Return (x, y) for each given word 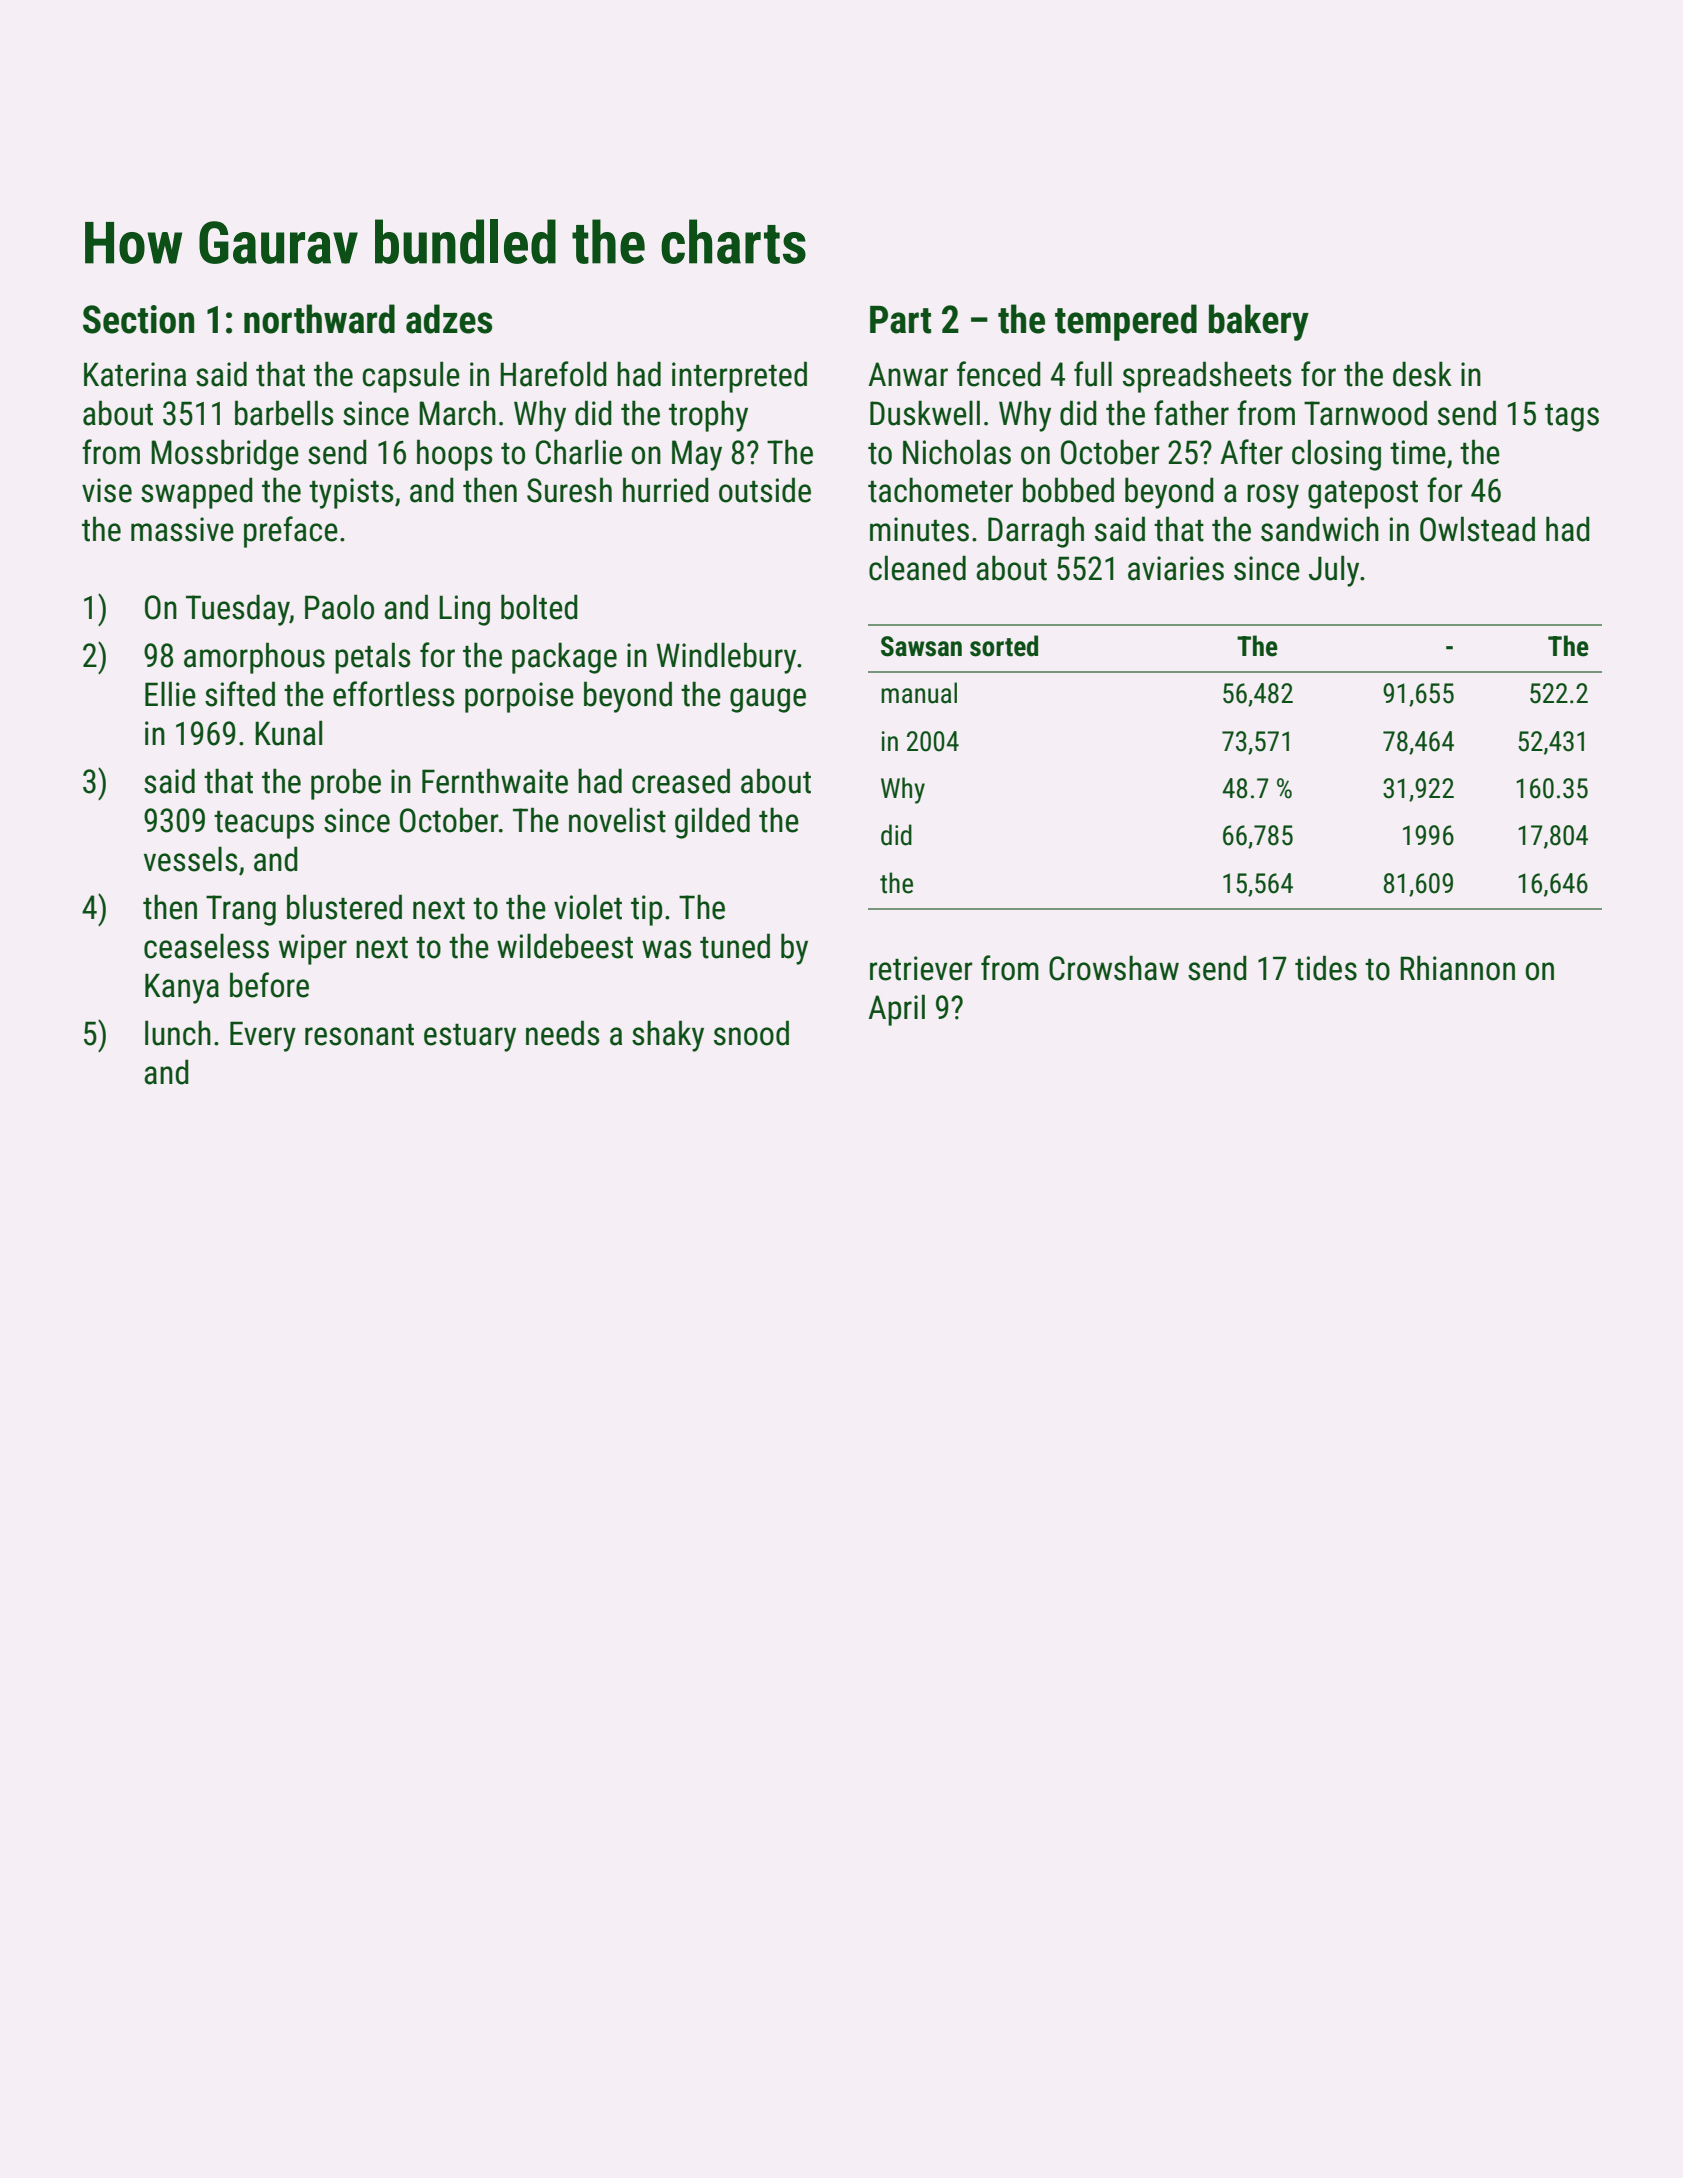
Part (900, 320)
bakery (1259, 322)
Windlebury (726, 658)
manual (919, 693)
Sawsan (921, 646)
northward (319, 319)
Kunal (288, 733)
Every (263, 1036)
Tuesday (238, 610)
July (1334, 571)
